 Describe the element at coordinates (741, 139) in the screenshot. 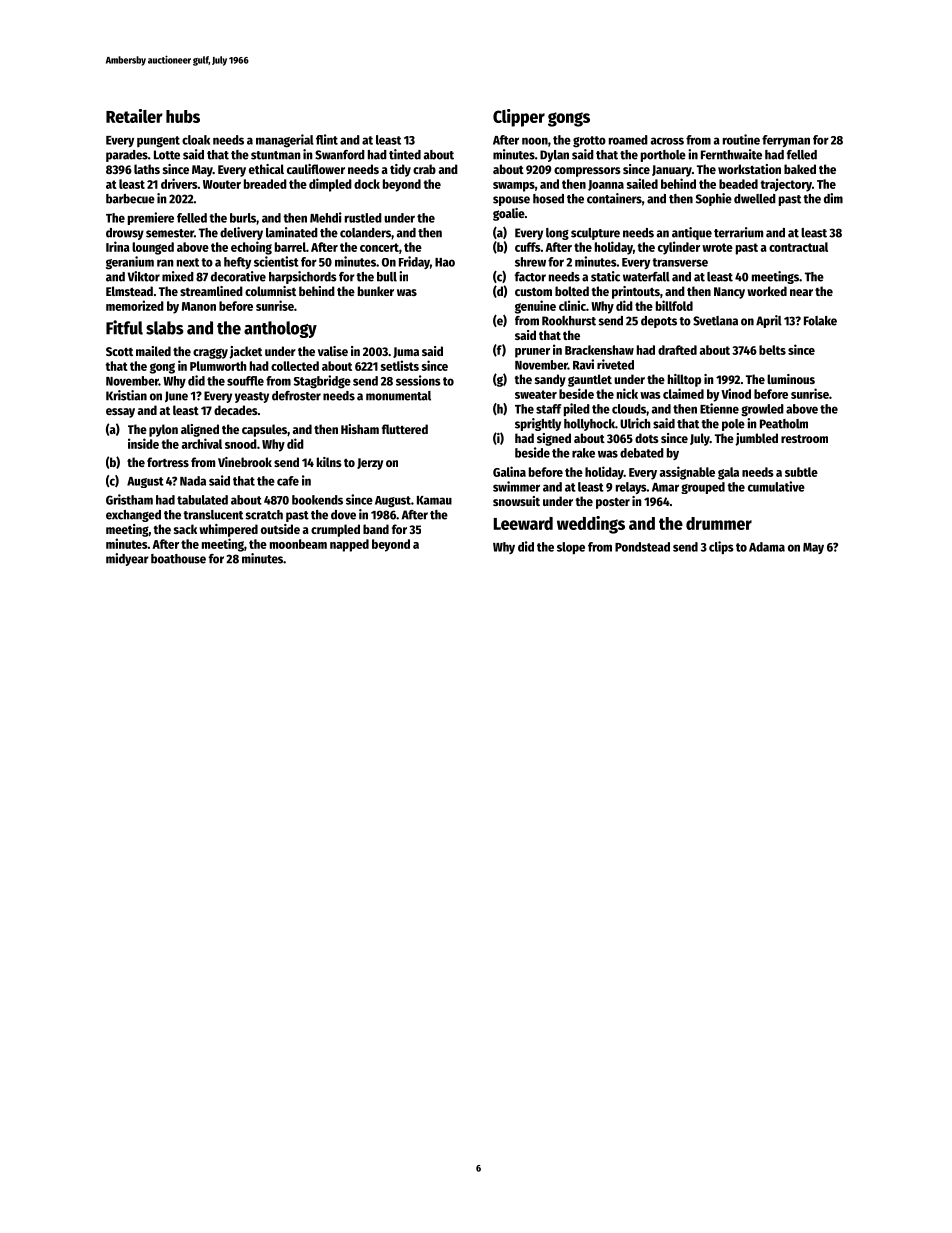

I see `routine` at that location.
